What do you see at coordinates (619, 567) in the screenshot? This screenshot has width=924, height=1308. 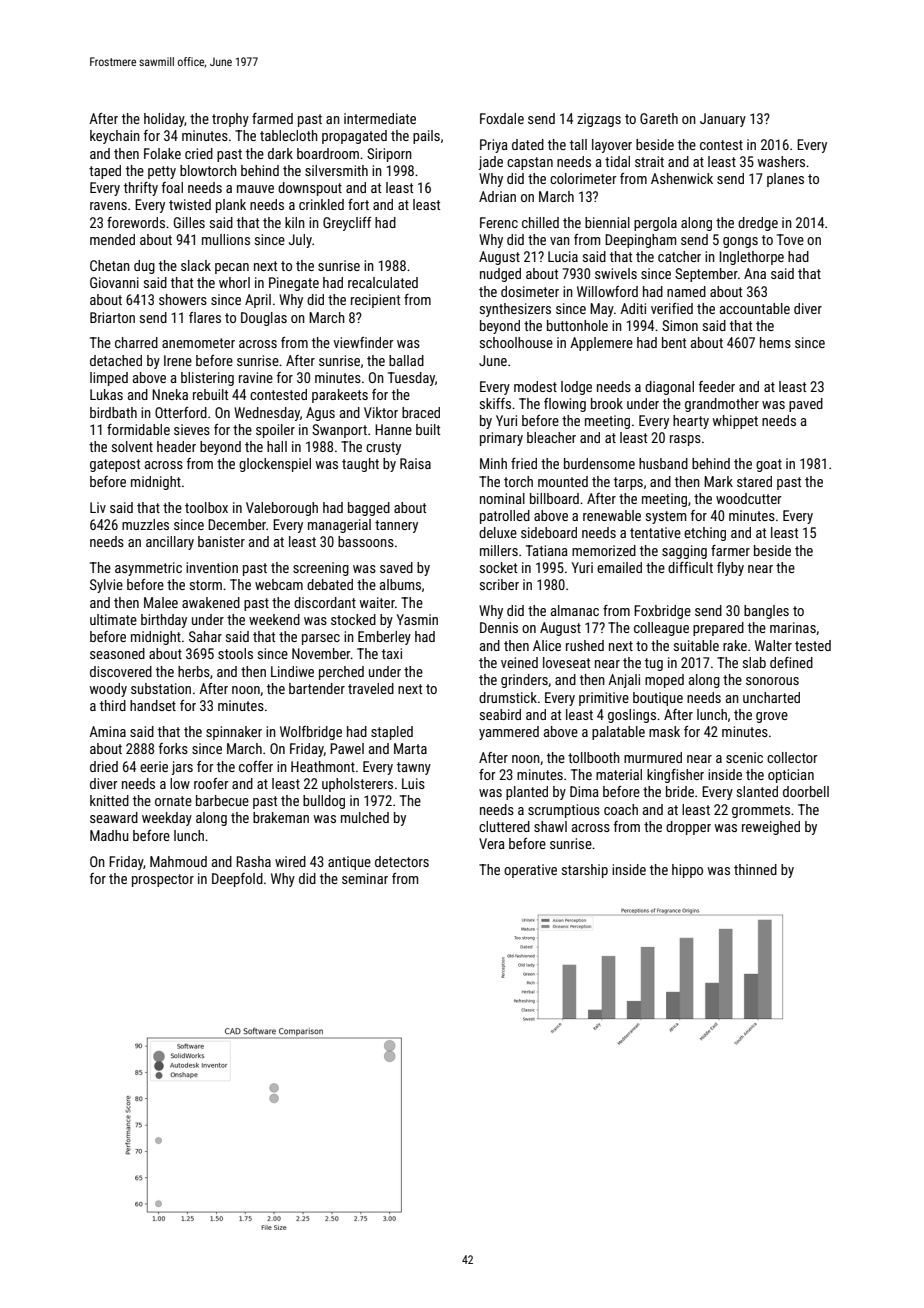 I see `emailed` at bounding box center [619, 567].
